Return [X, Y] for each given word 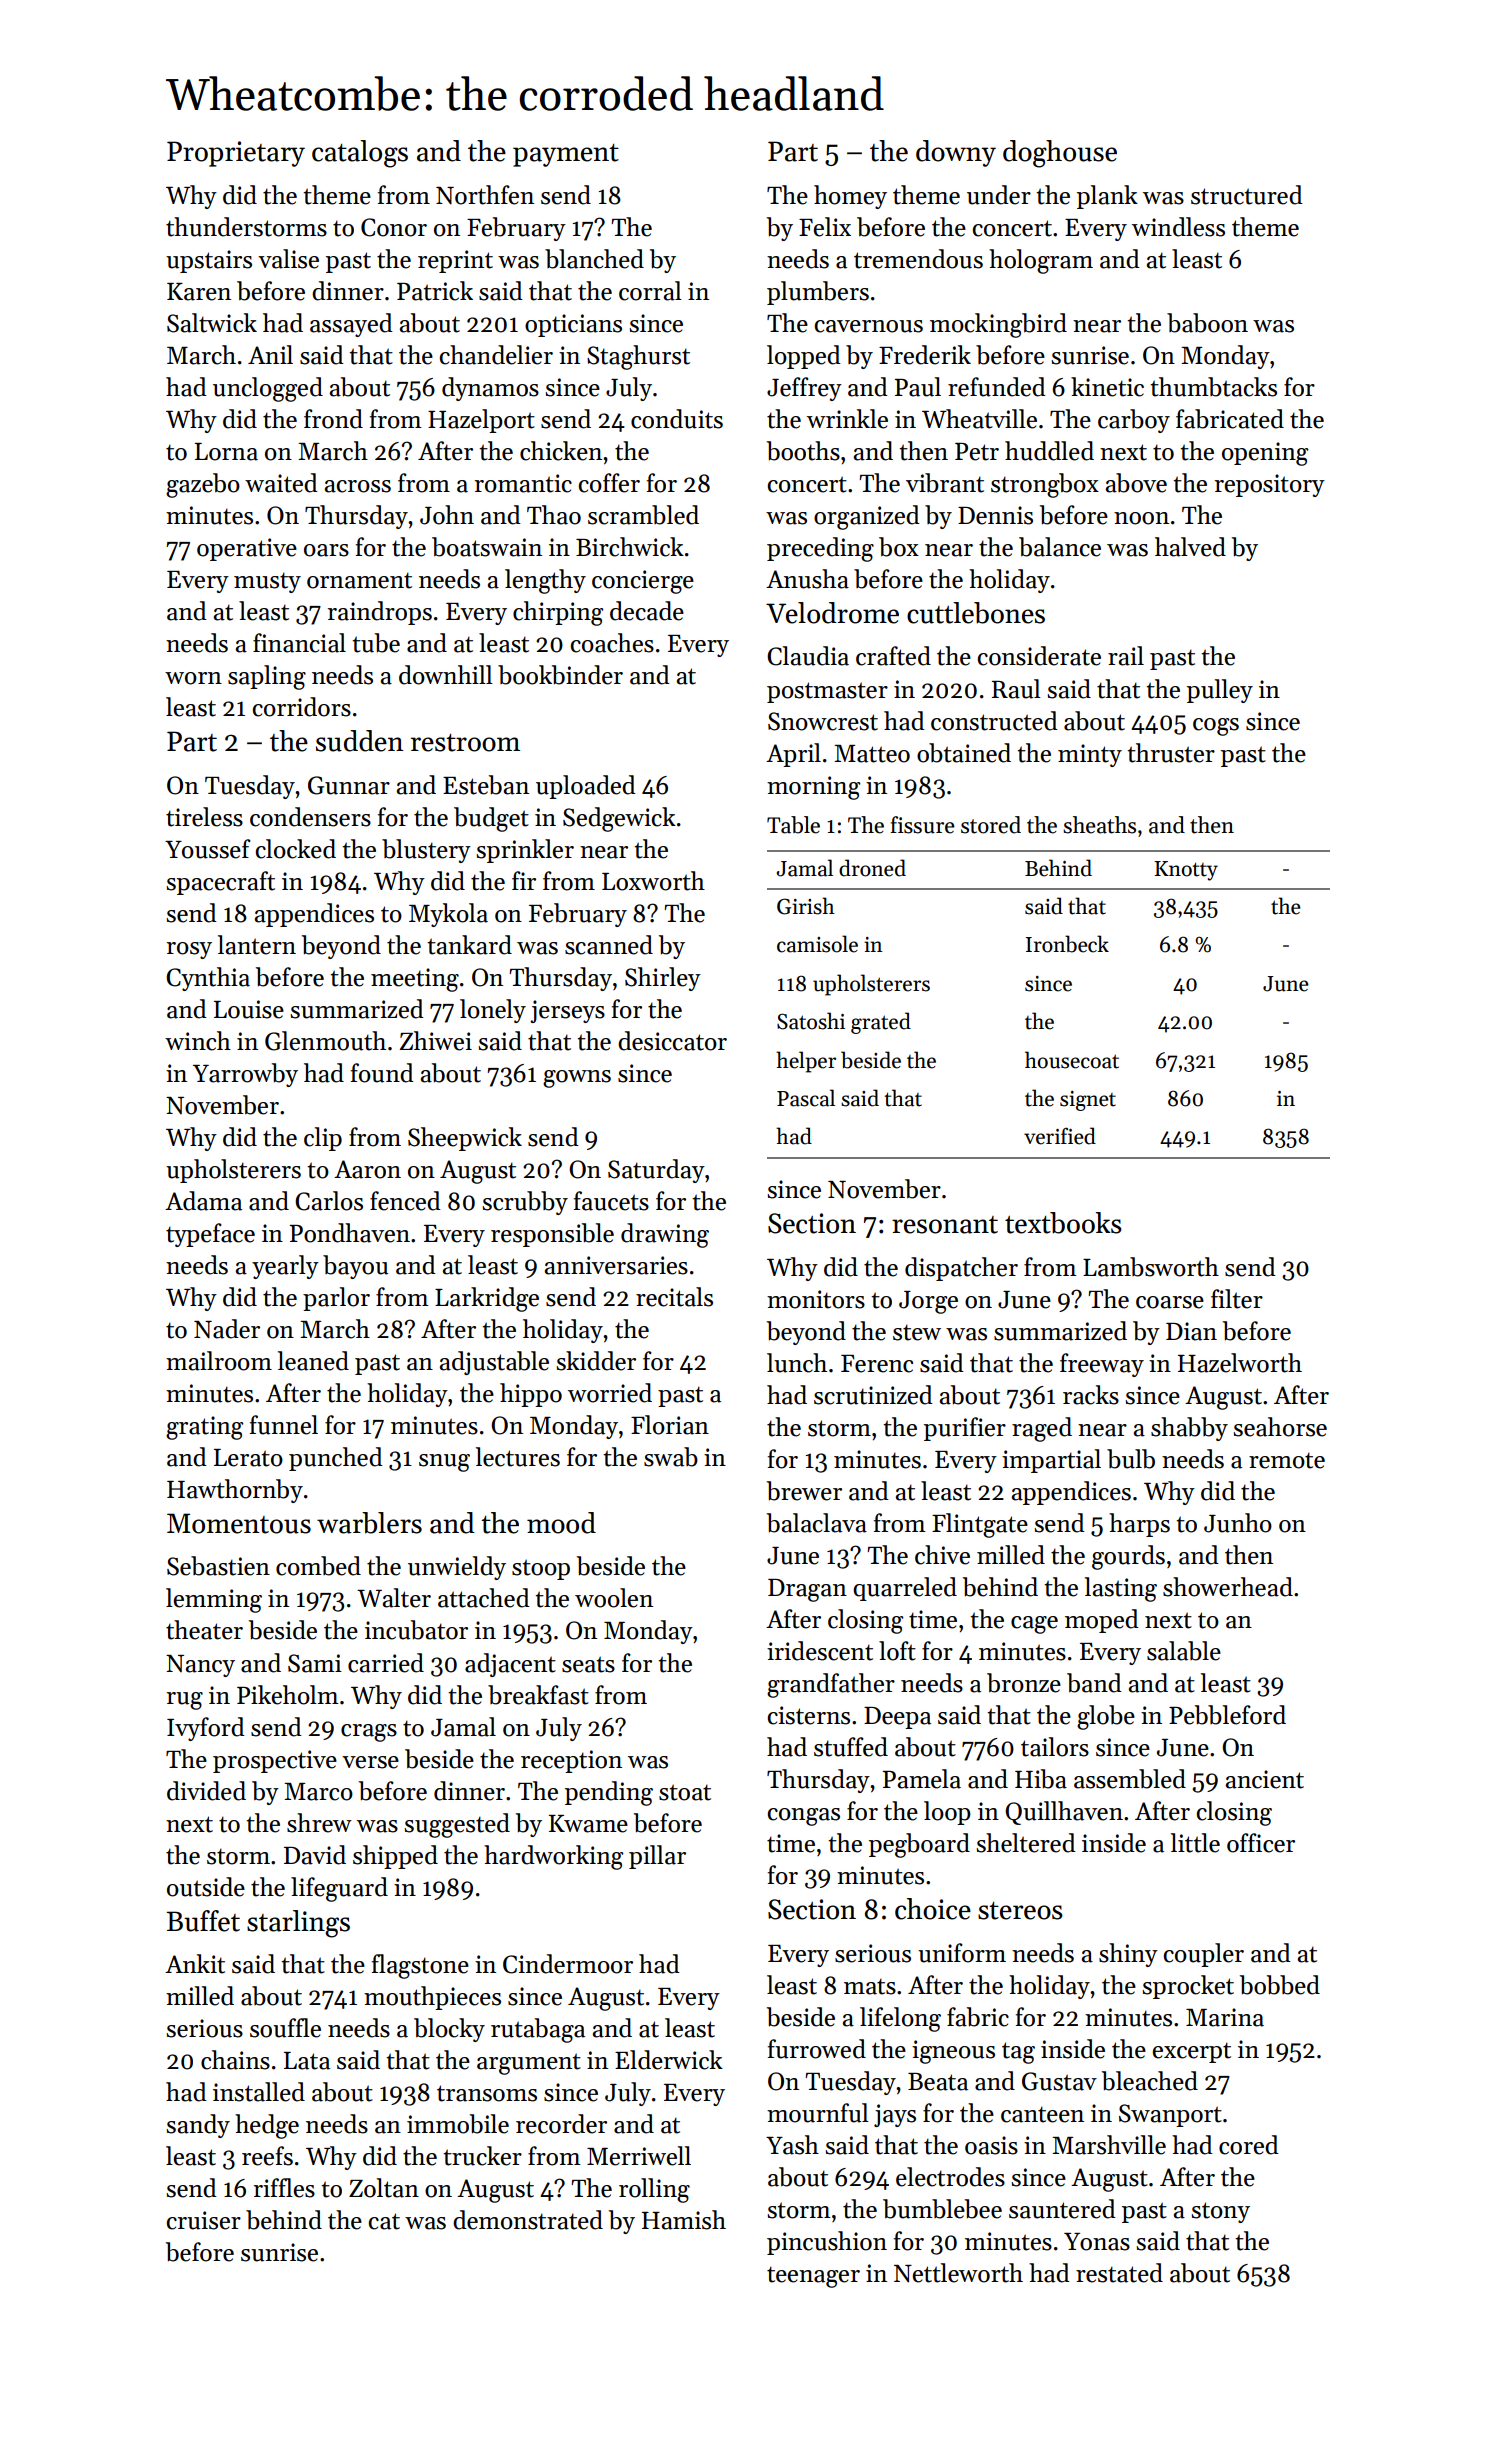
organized [867, 517]
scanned [609, 945]
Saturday [656, 1171]
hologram [1041, 261]
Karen [199, 292]
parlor [336, 1299]
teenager [813, 2277]
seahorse [1280, 1427]
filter [1237, 1299]
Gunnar [349, 785]
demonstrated [528, 2220]
